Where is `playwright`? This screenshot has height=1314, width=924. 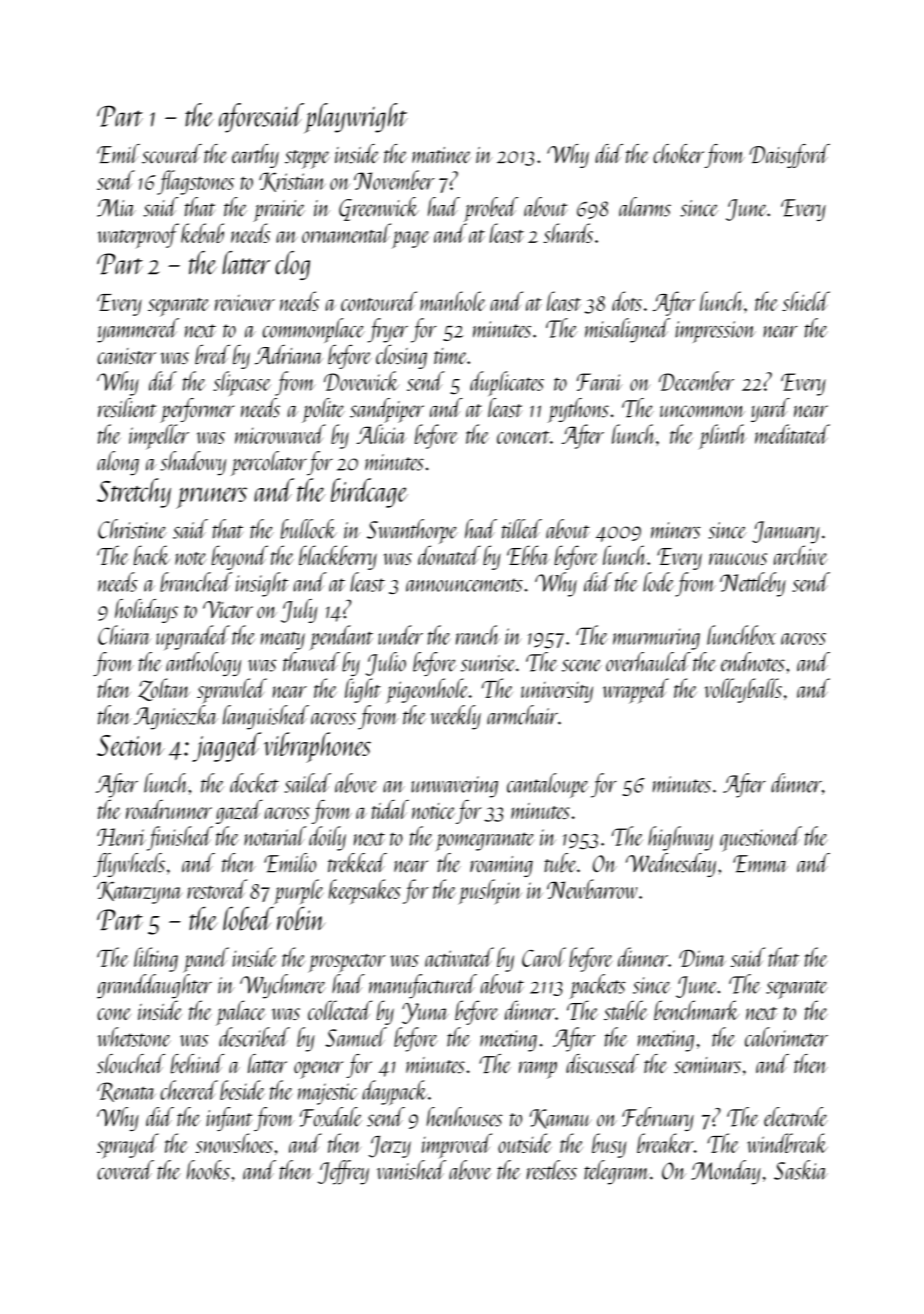
playwright is located at coordinates (356, 118).
